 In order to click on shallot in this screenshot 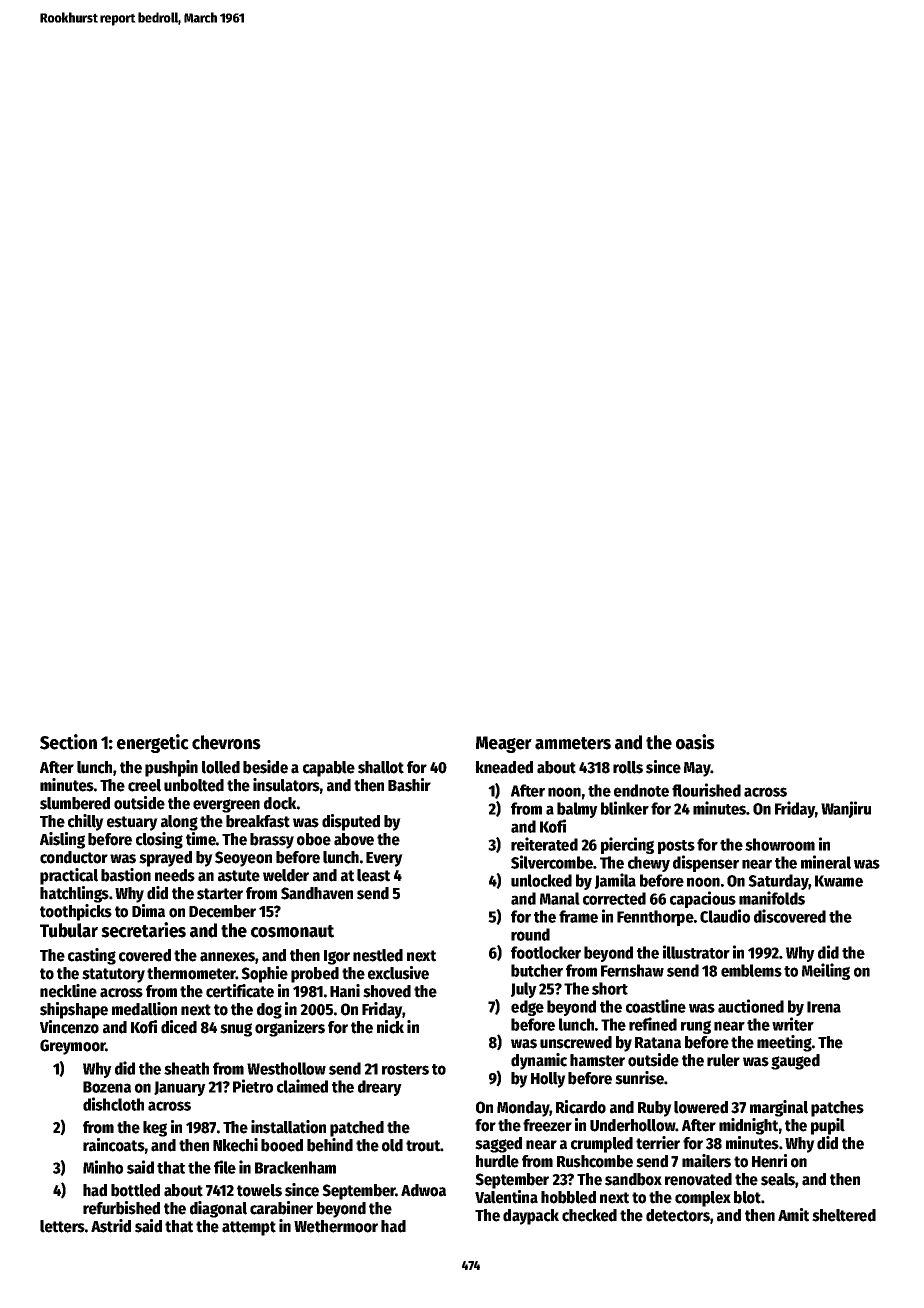, I will do `click(381, 767)`.
